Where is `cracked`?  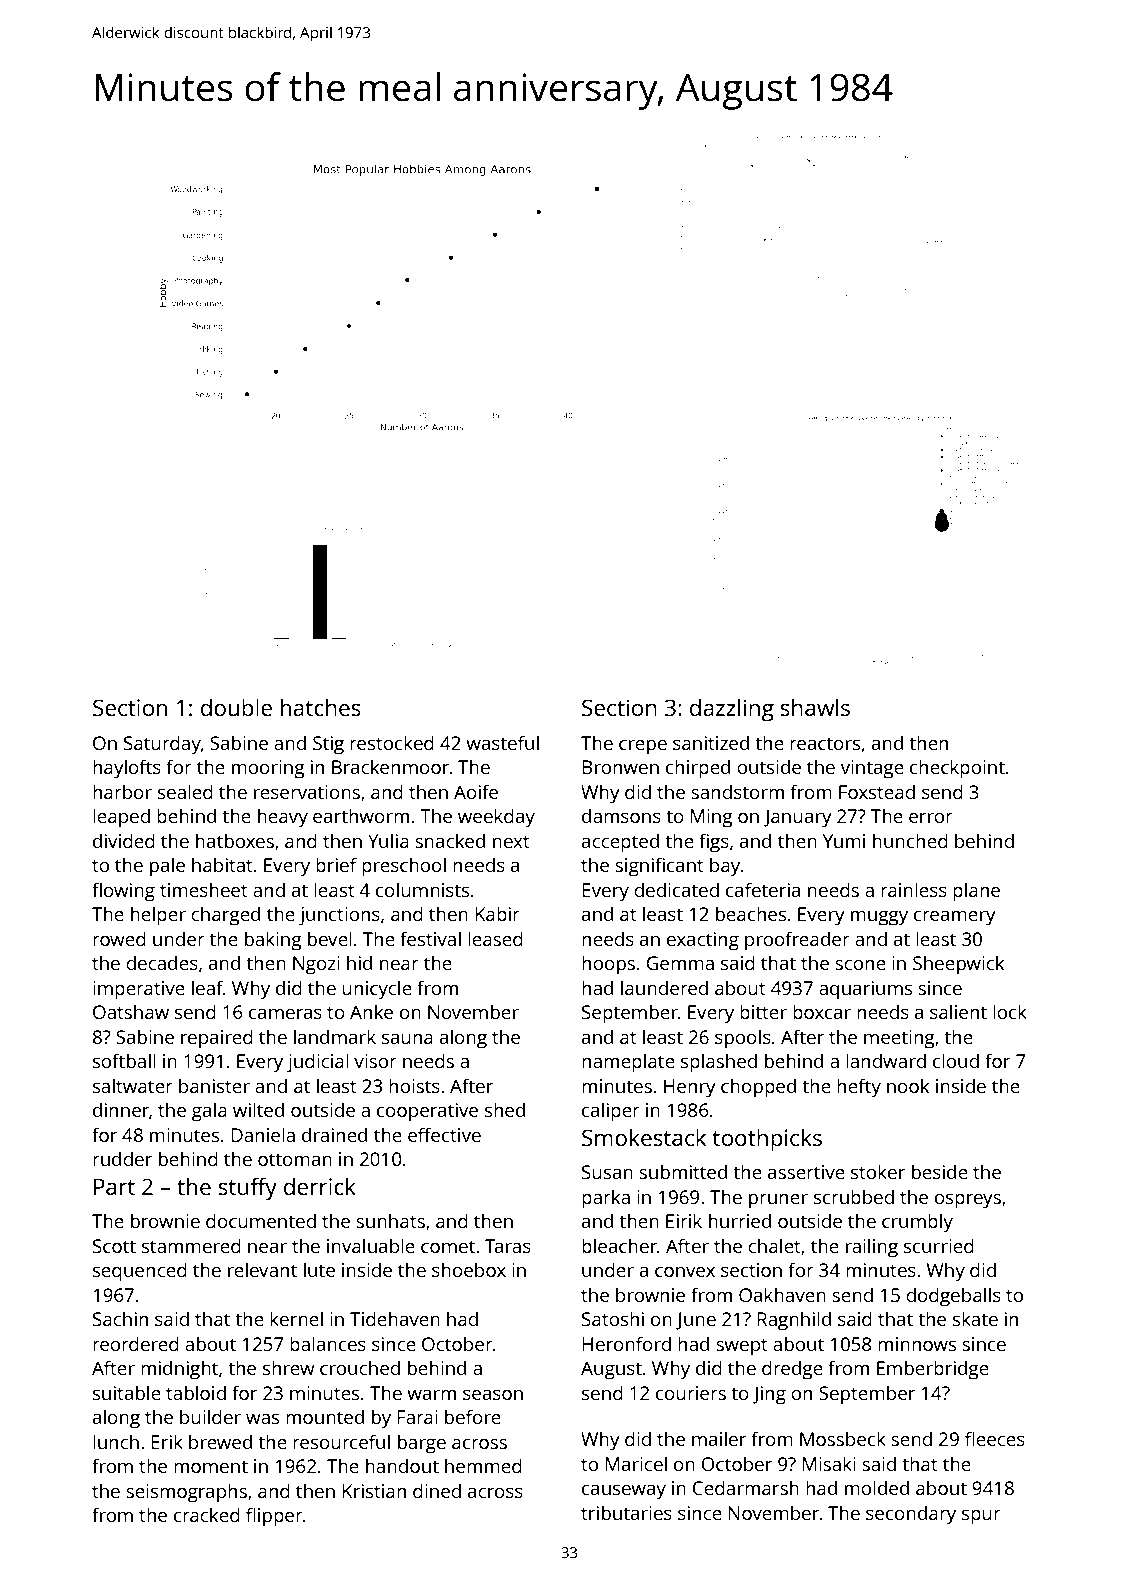
cracked is located at coordinates (207, 1514).
